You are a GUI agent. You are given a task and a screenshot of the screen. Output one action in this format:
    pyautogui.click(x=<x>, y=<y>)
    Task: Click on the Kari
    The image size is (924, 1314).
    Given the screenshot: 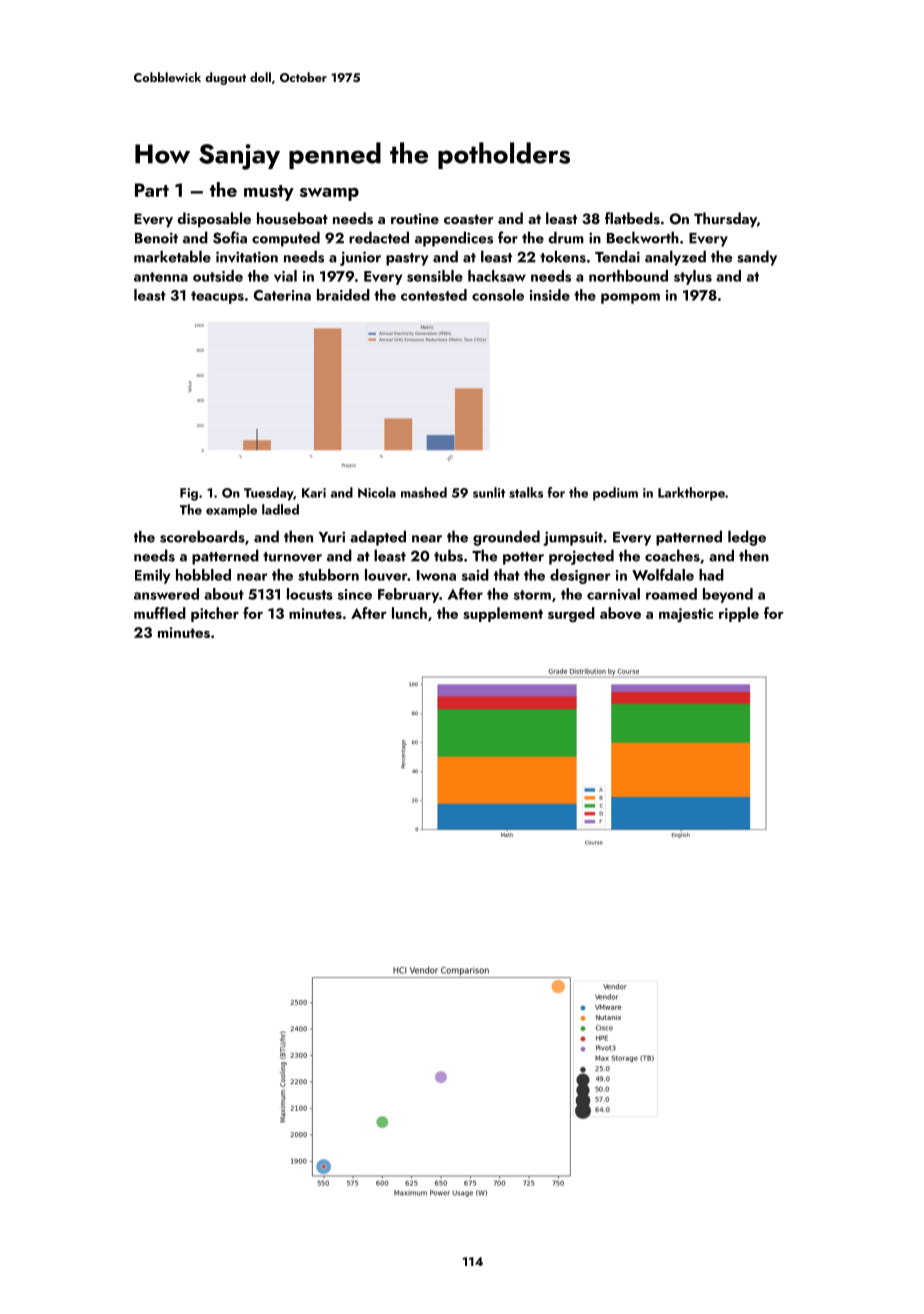 What is the action you would take?
    pyautogui.click(x=314, y=493)
